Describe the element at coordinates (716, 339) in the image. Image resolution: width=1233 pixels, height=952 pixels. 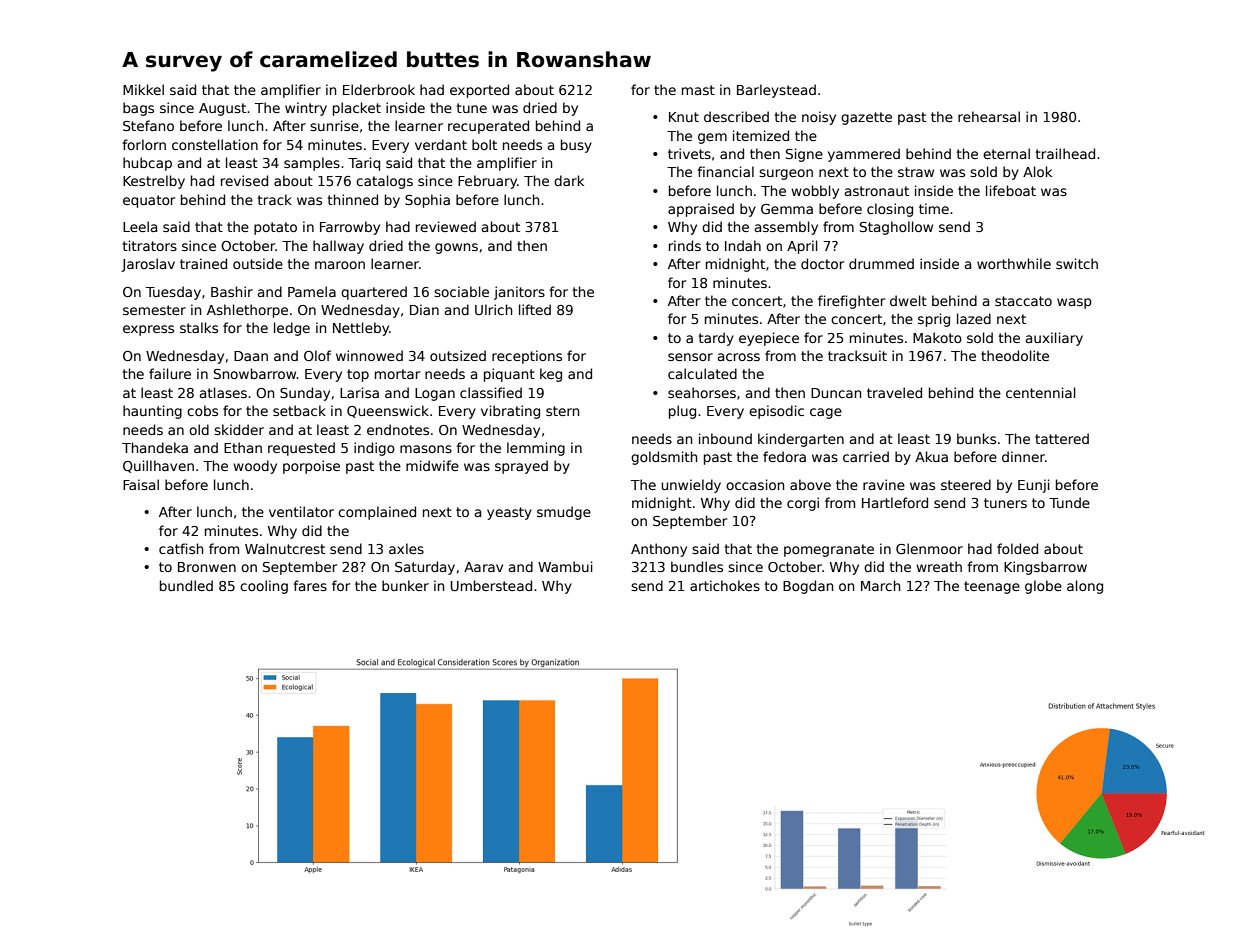
I see `tardy` at that location.
